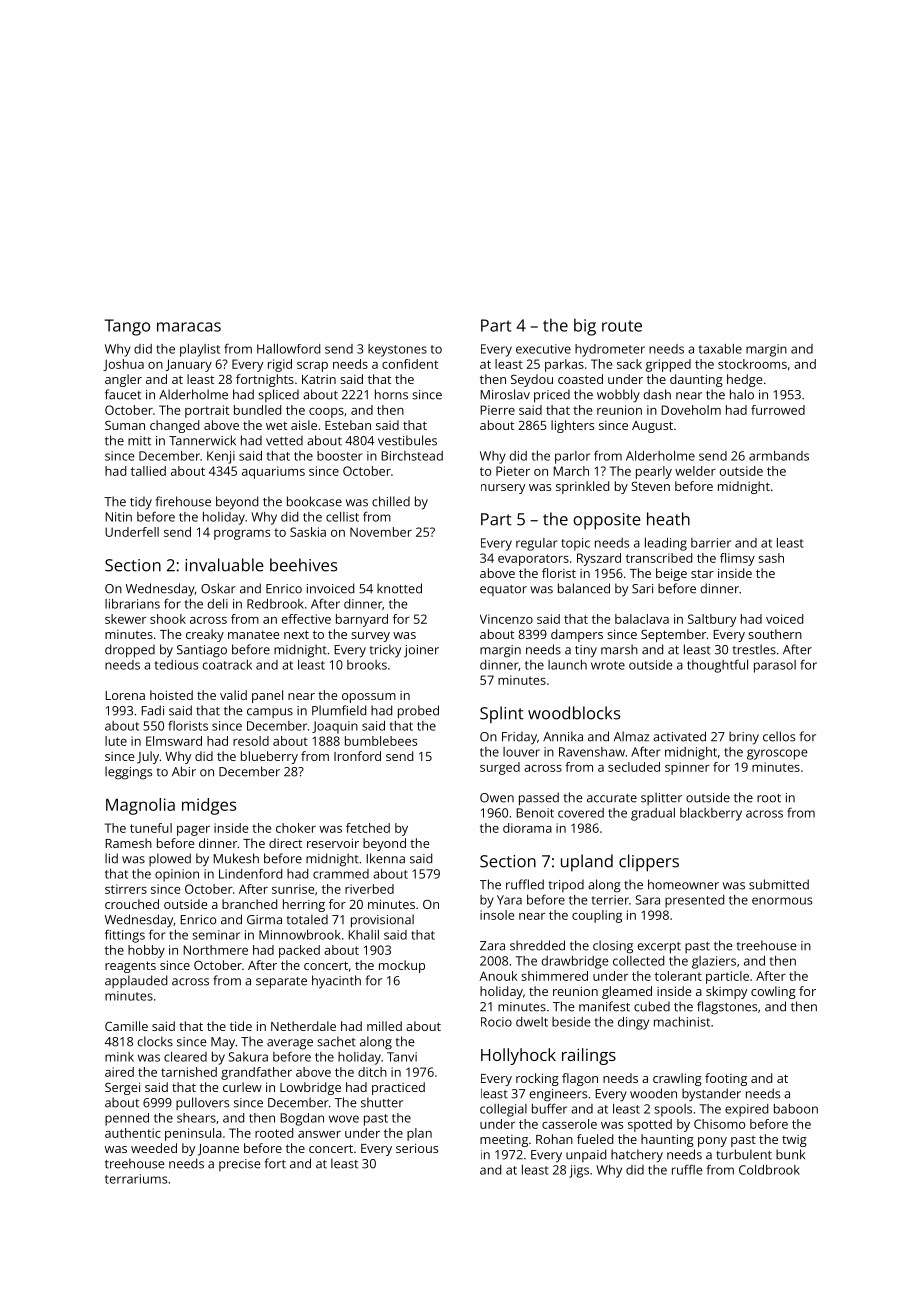 Image resolution: width=924 pixels, height=1308 pixels. Describe the element at coordinates (148, 471) in the screenshot. I see `tallied` at that location.
